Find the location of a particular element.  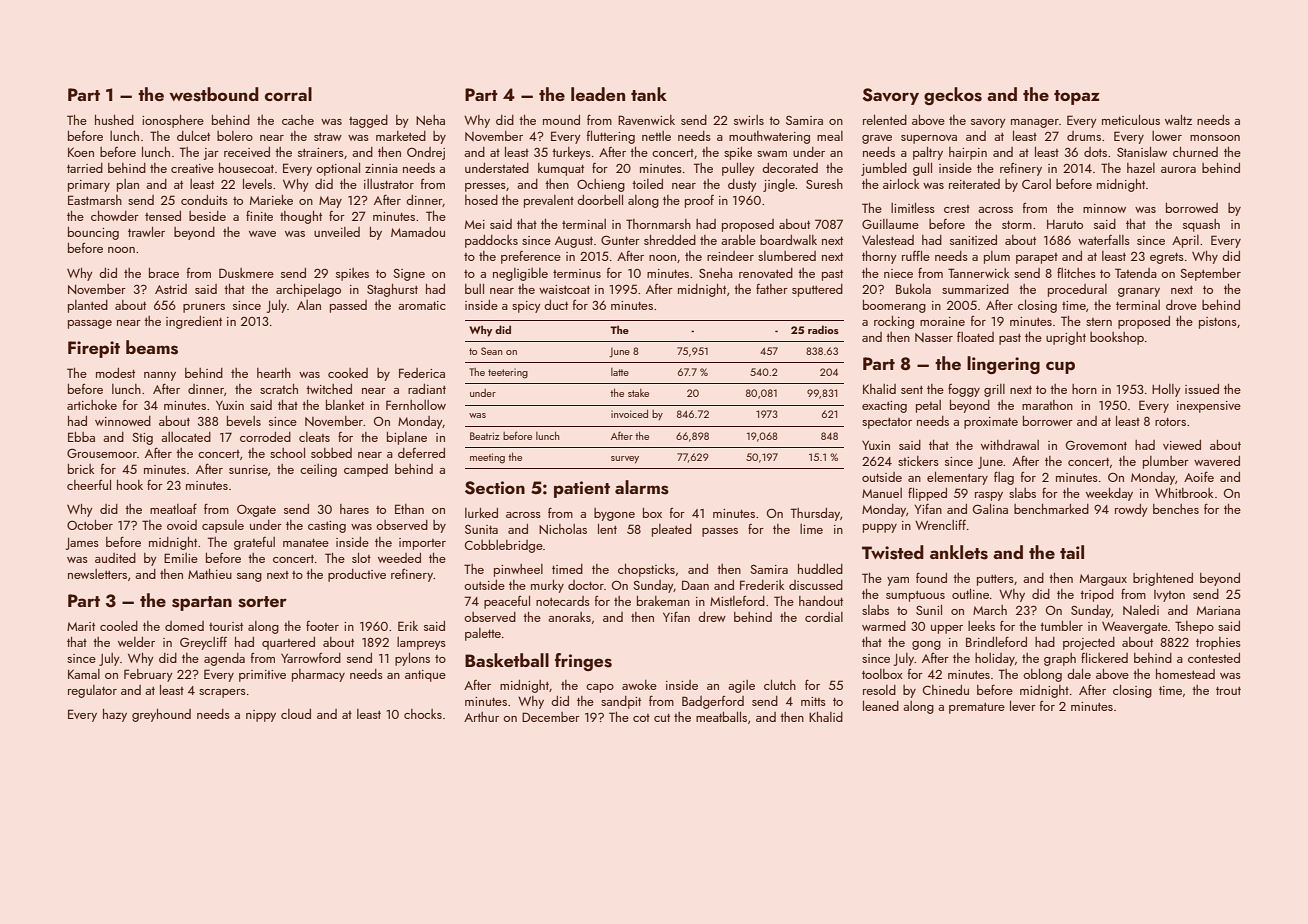

teetering is located at coordinates (508, 373).
